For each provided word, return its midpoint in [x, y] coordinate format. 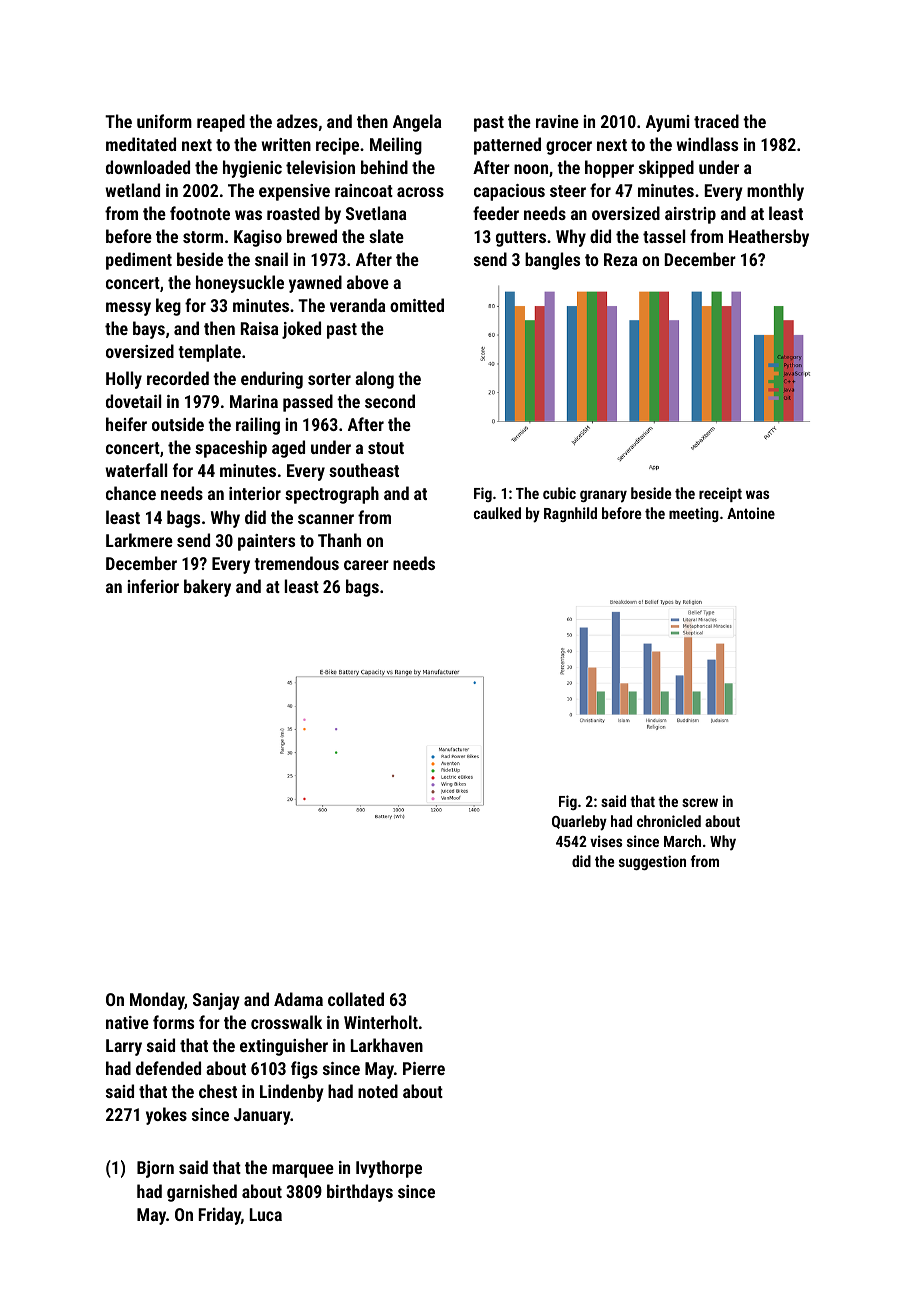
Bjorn [155, 1169]
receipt [720, 494]
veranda [357, 305]
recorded [178, 378]
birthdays [360, 1193]
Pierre [424, 1068]
